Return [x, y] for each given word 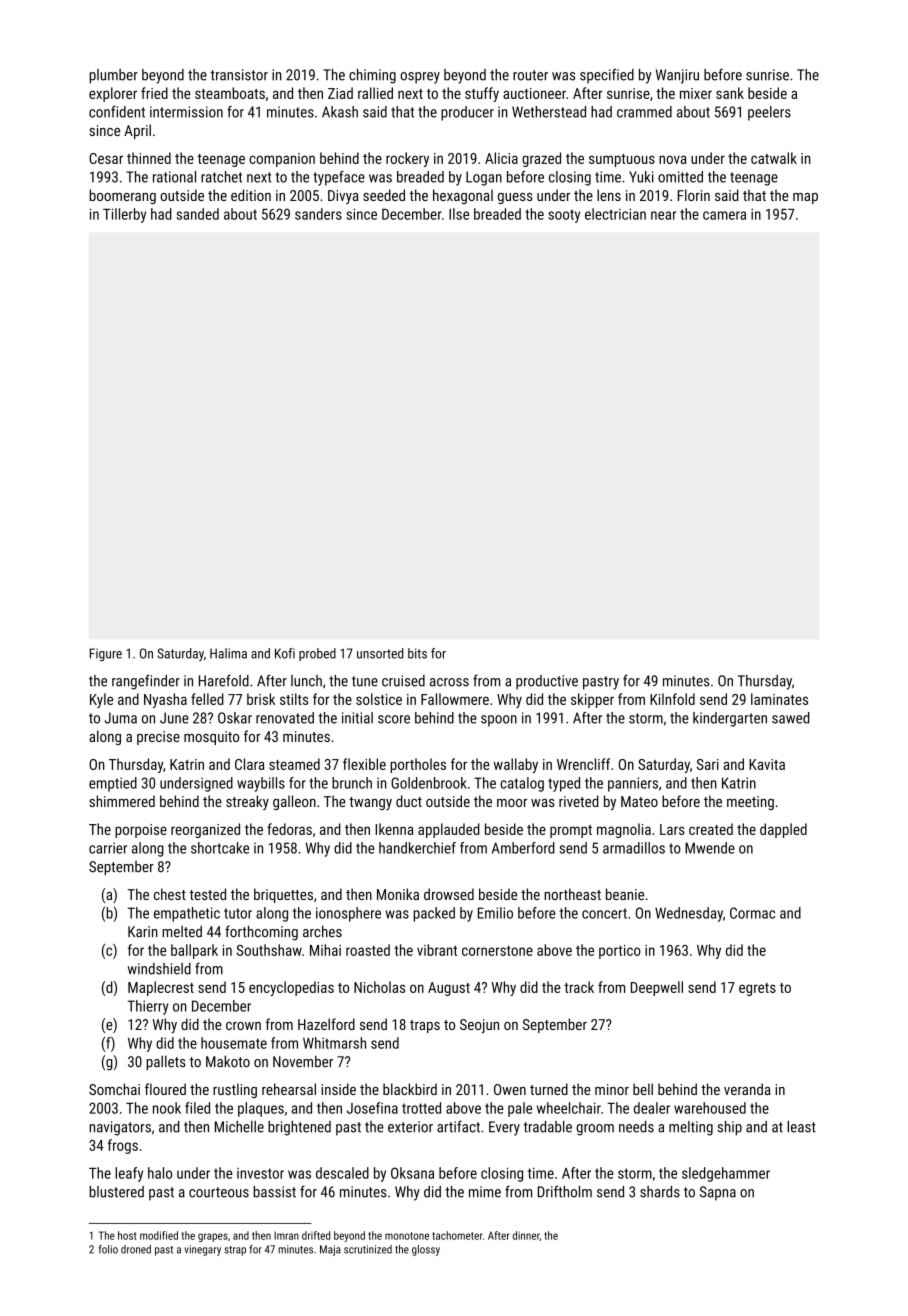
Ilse [459, 214]
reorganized [205, 830]
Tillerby [124, 215]
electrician [615, 214]
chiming [372, 76]
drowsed [449, 894]
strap [235, 1251]
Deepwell [657, 988]
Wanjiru [677, 76]
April [137, 131]
